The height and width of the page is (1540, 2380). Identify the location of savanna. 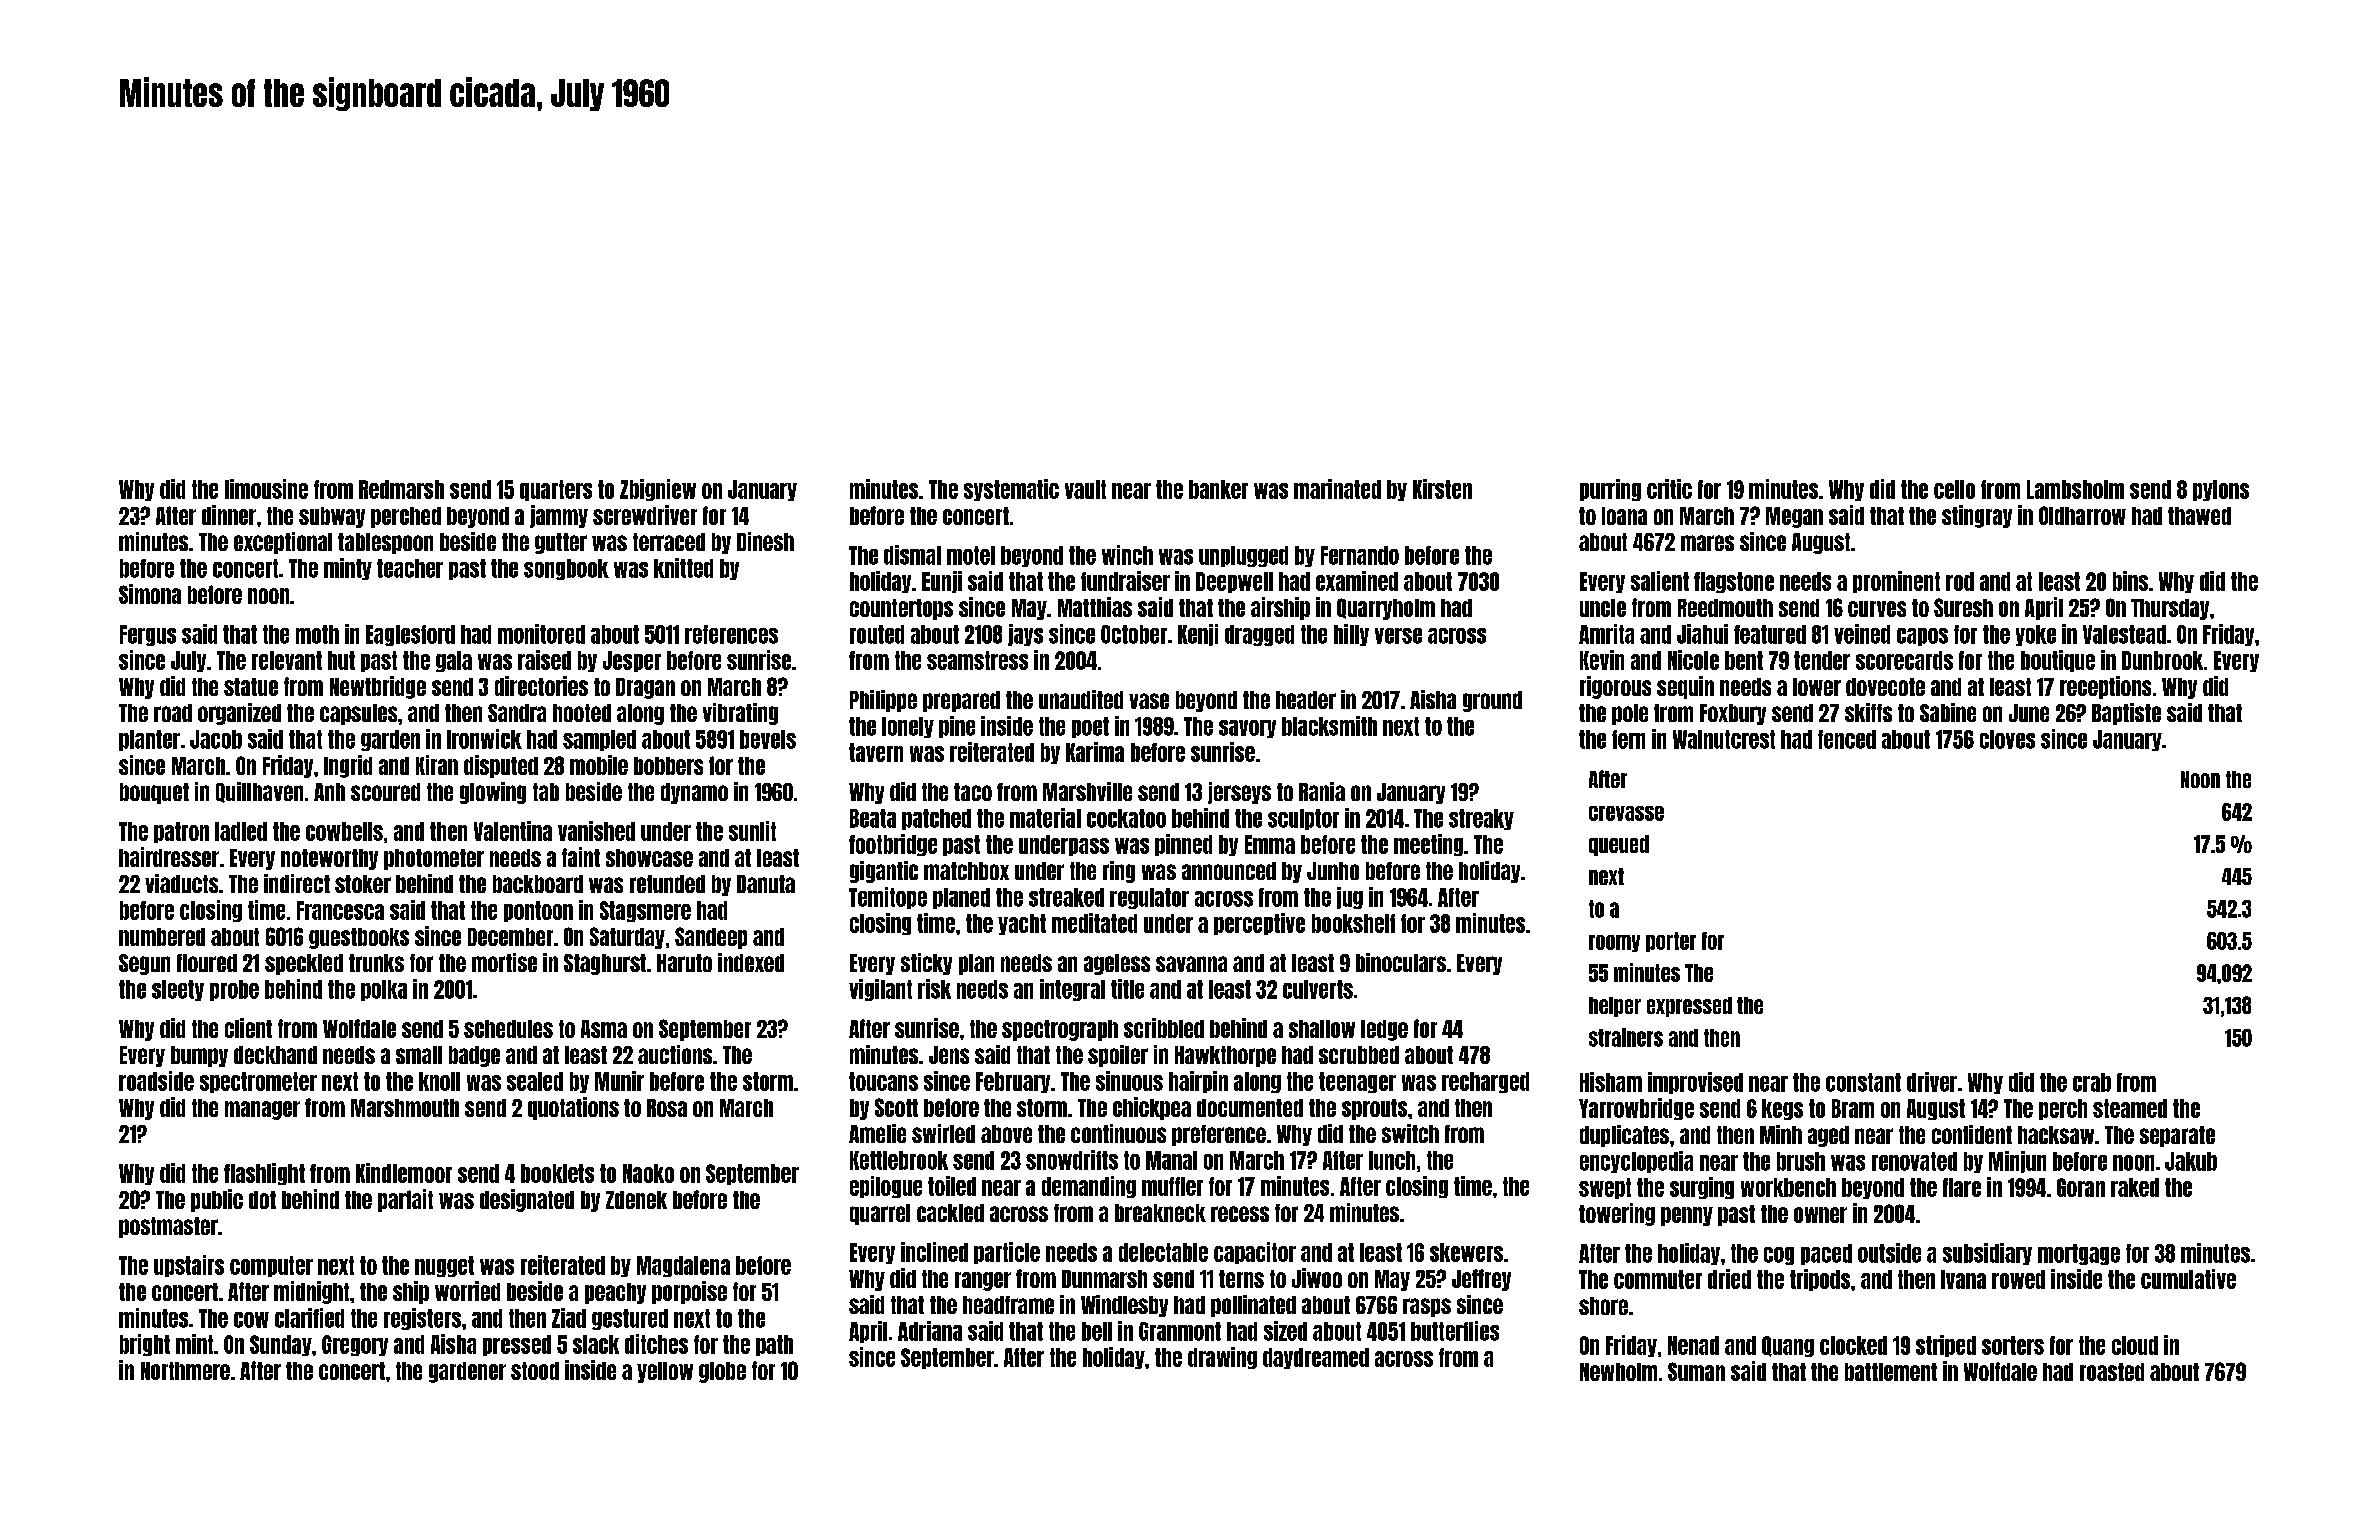
(1191, 964).
